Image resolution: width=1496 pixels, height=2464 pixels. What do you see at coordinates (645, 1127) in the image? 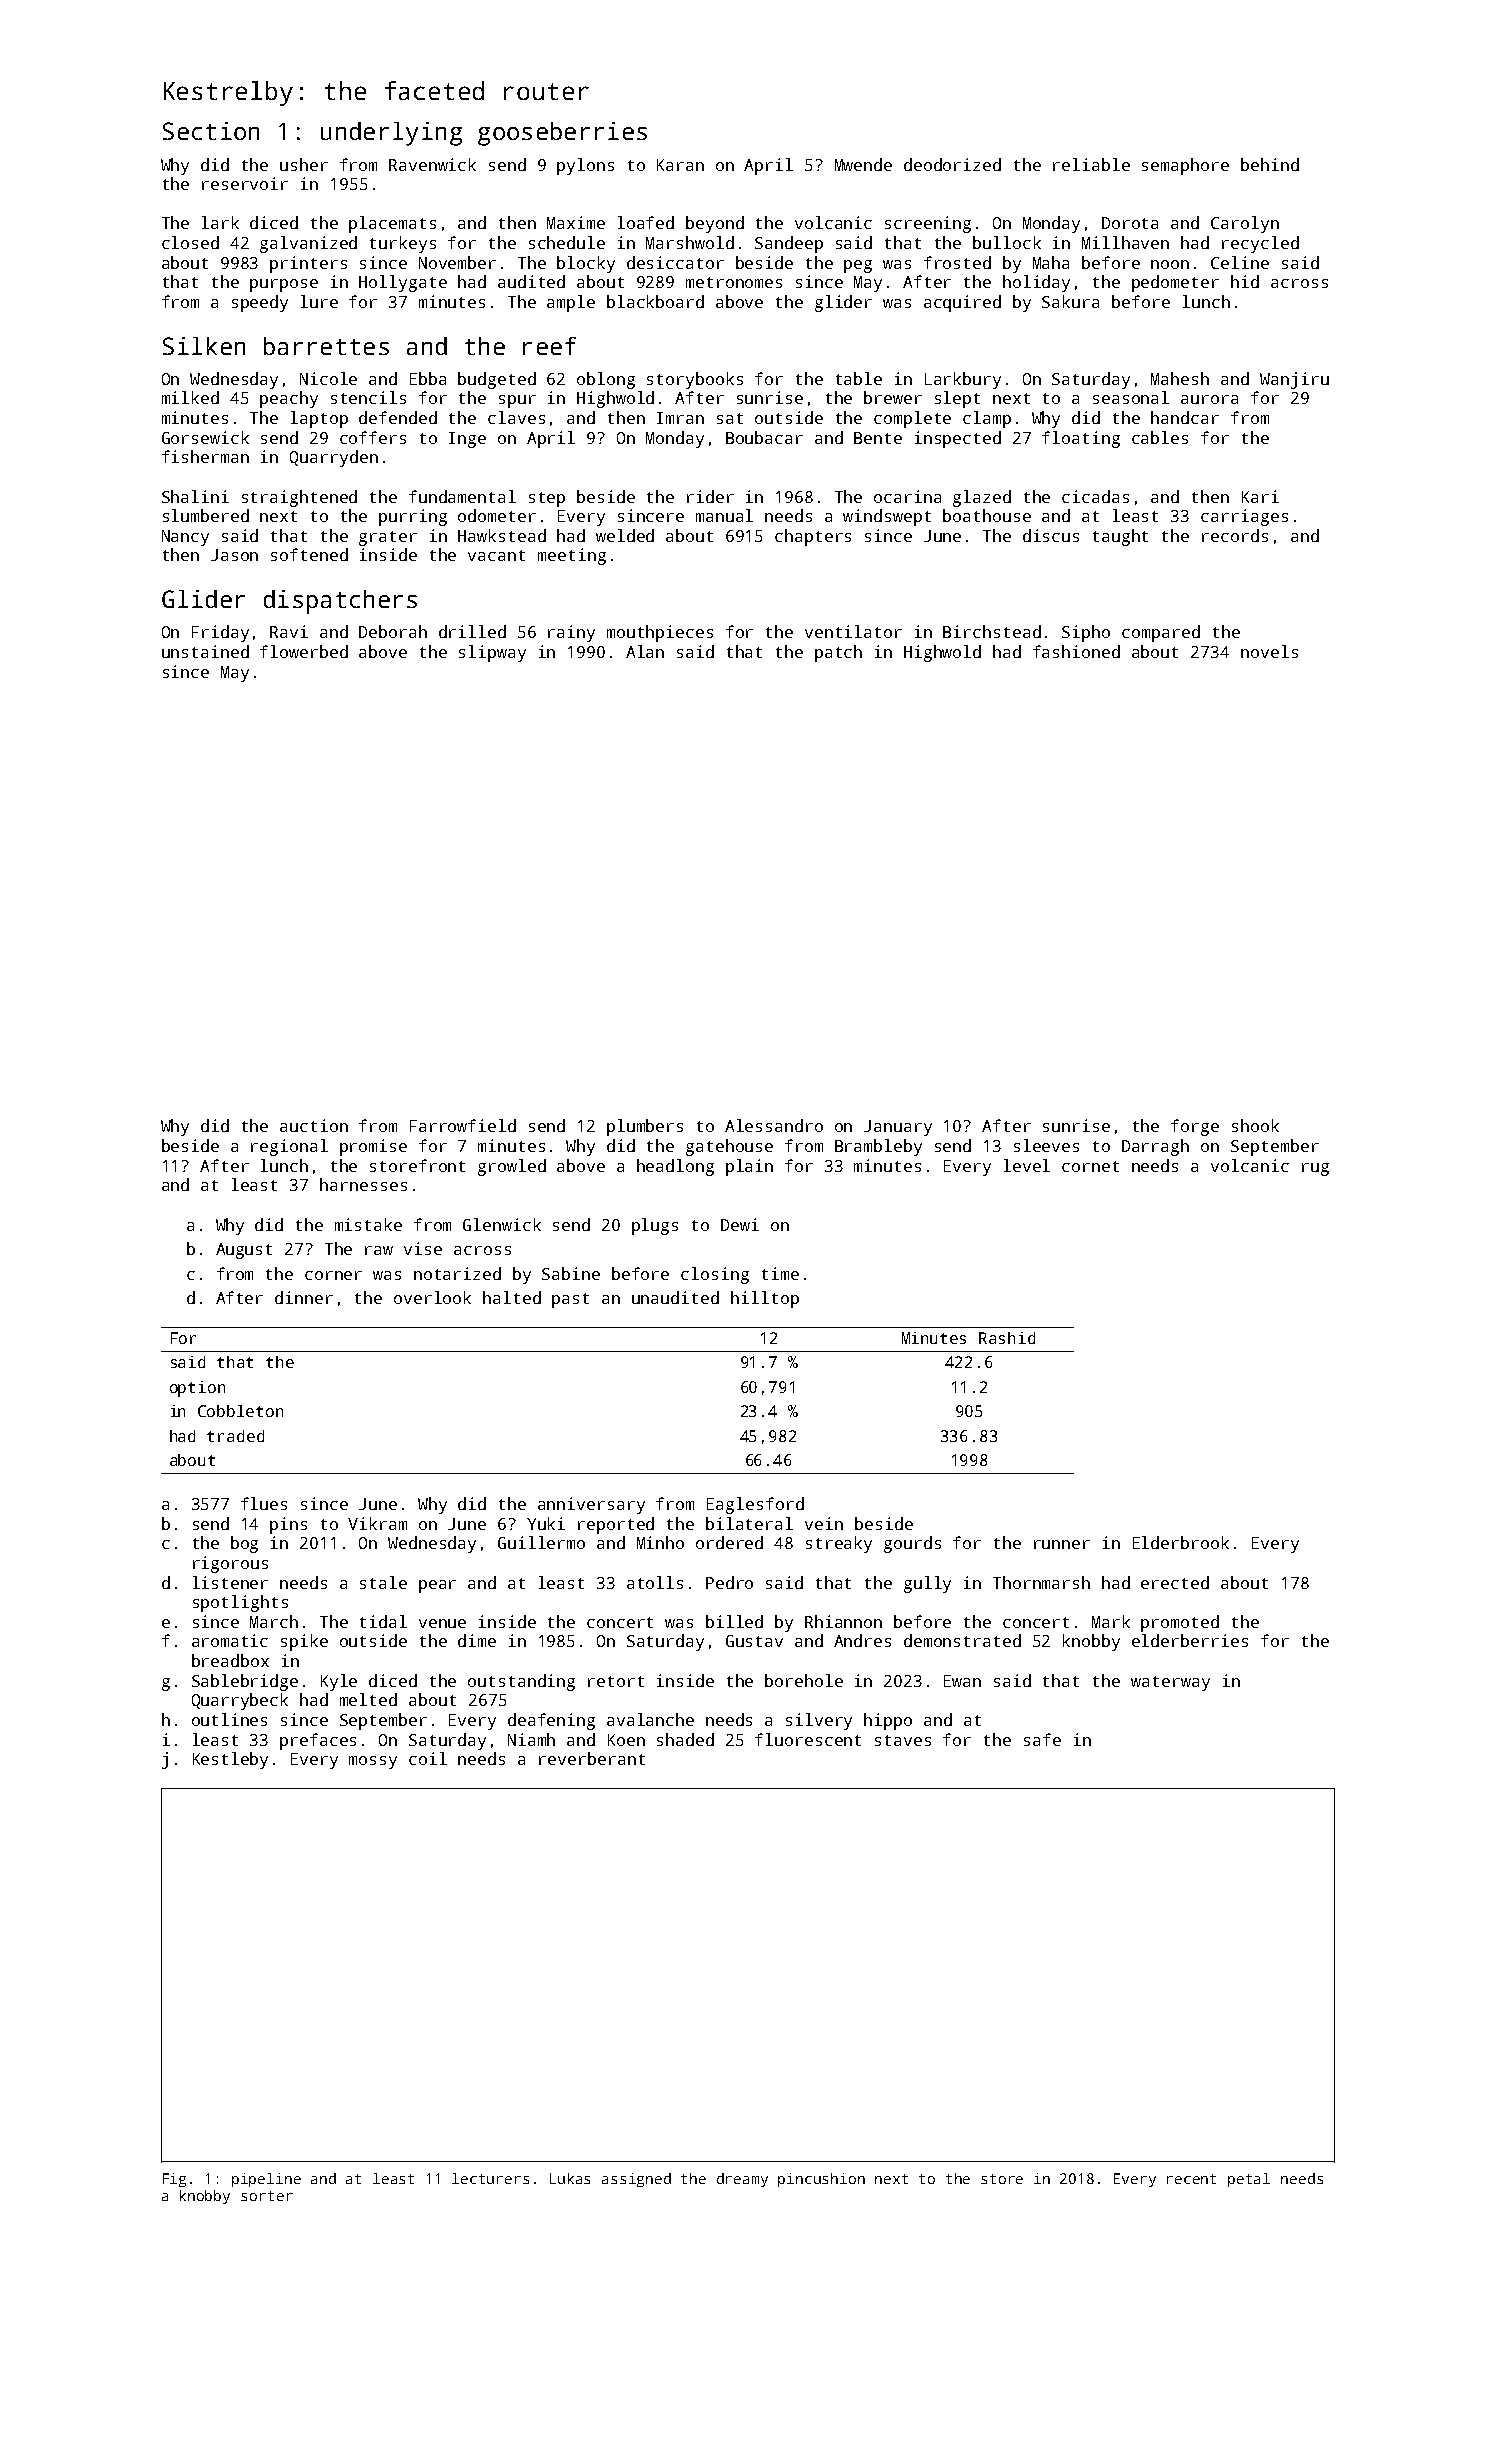
I see `plumbers` at bounding box center [645, 1127].
